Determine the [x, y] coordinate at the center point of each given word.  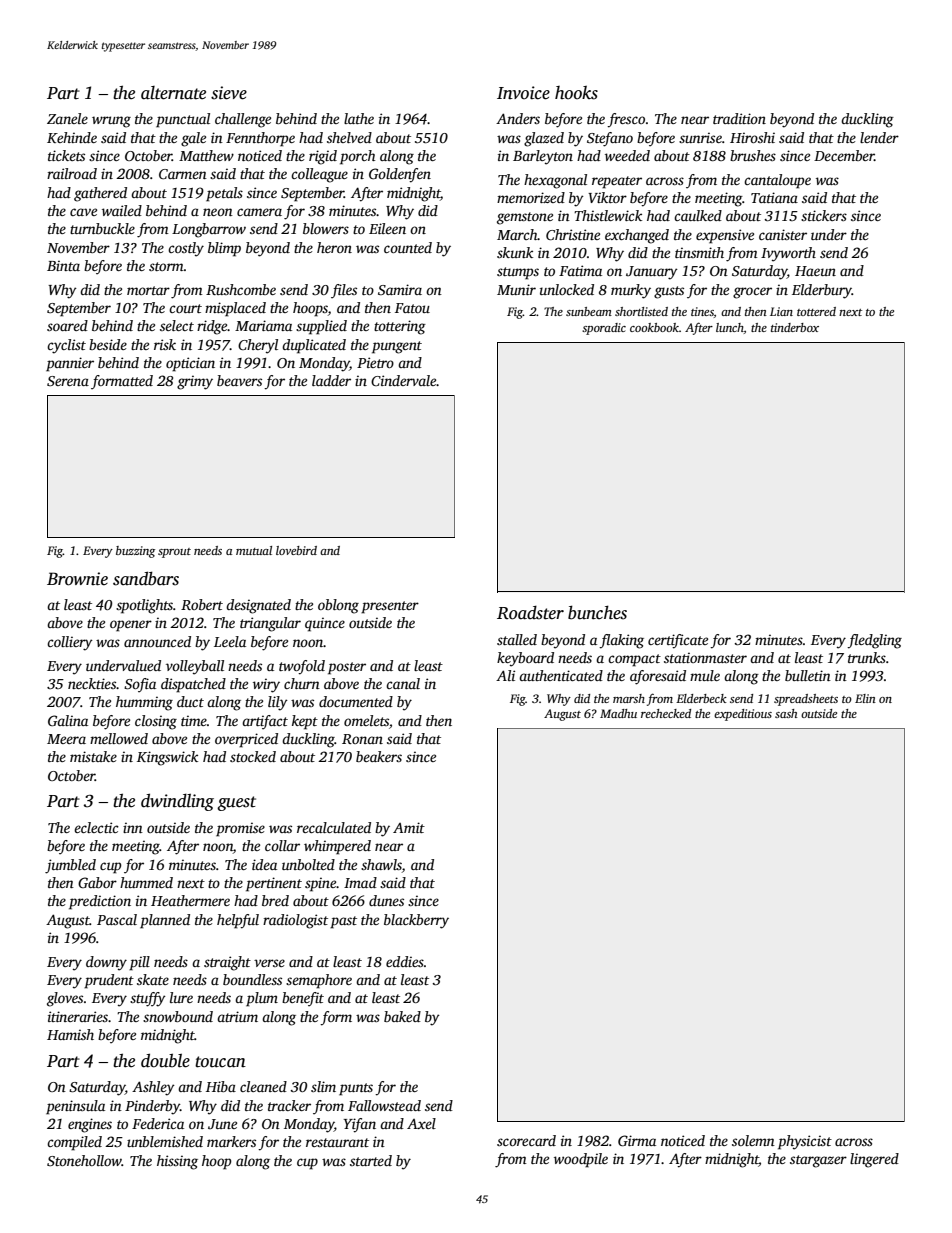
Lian [781, 311]
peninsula [75, 1107]
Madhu [618, 713]
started [371, 1160]
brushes [753, 155]
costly [186, 249]
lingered [874, 1160]
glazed [544, 139]
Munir [516, 289]
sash [786, 713]
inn [133, 827]
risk [165, 344]
